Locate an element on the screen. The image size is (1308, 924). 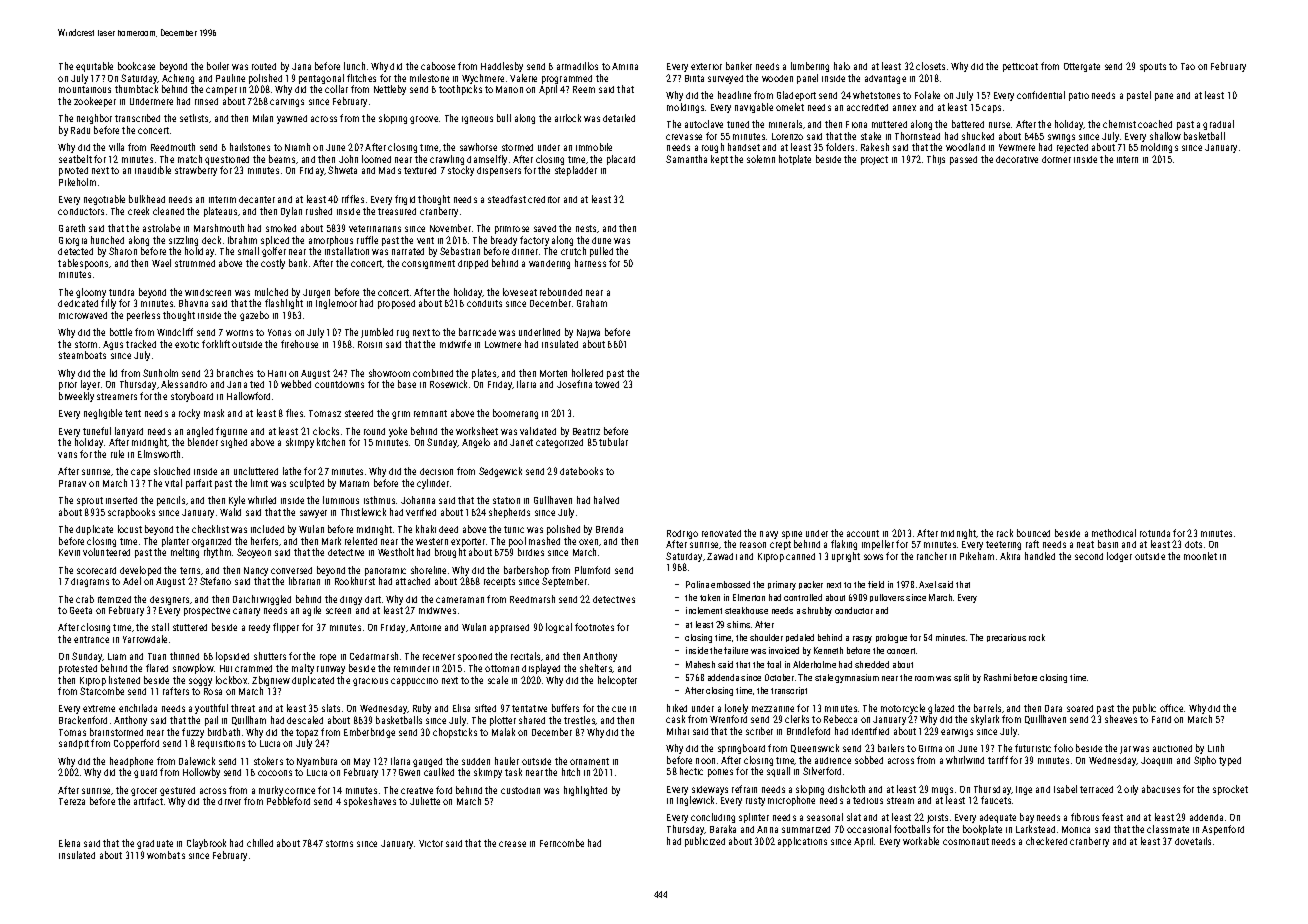
cape is located at coordinates (140, 473).
